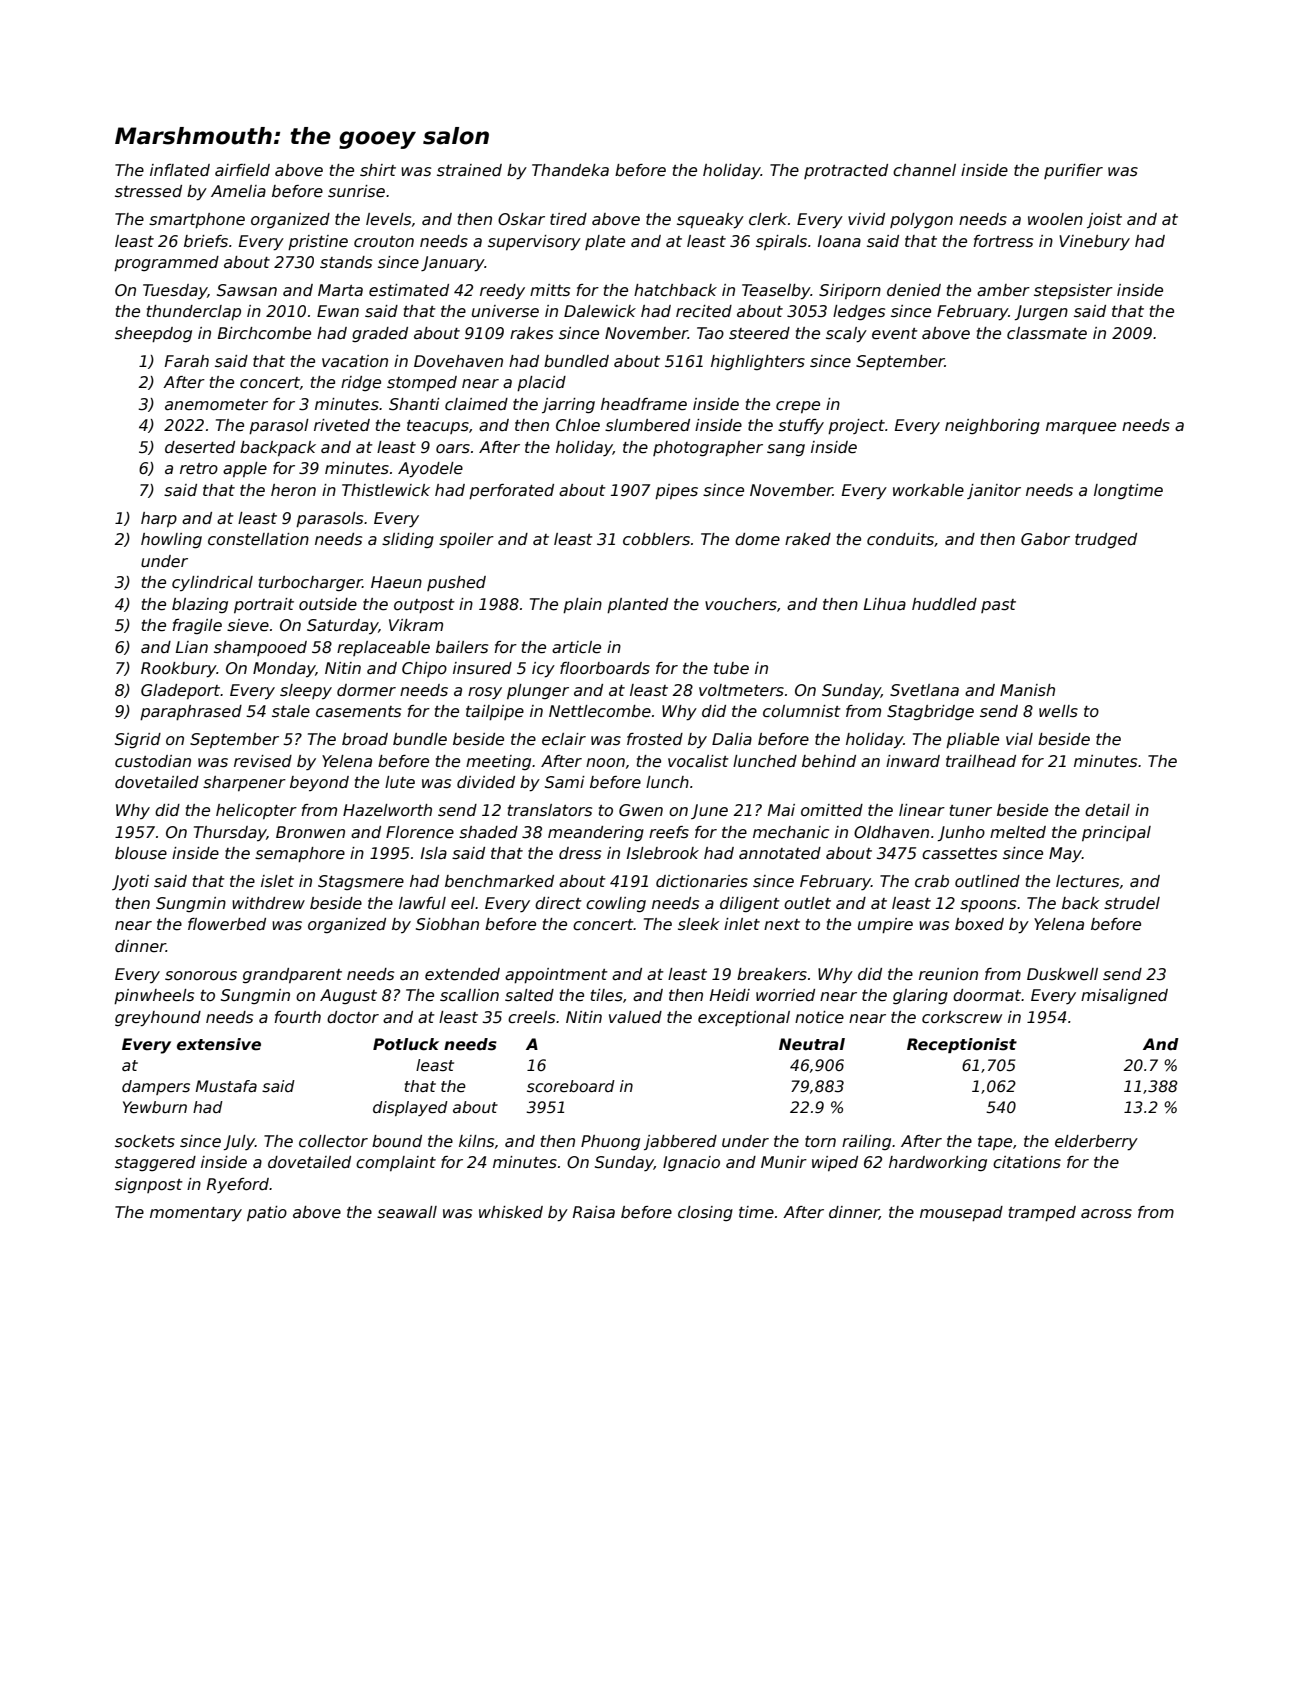 The height and width of the page is (1682, 1300). What do you see at coordinates (913, 761) in the page?
I see `inward` at bounding box center [913, 761].
